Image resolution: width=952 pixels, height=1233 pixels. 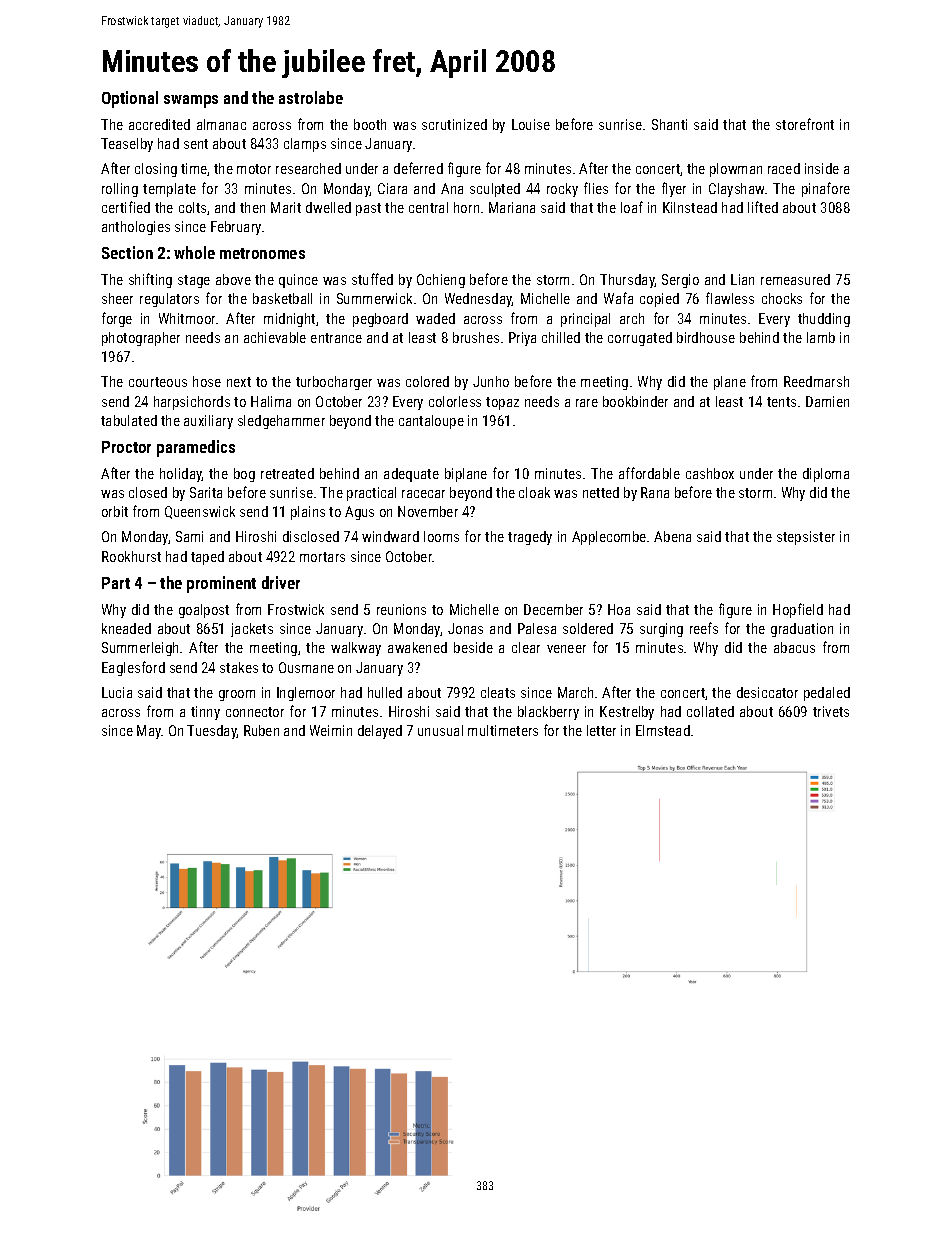 What do you see at coordinates (587, 403) in the image?
I see `rare` at bounding box center [587, 403].
